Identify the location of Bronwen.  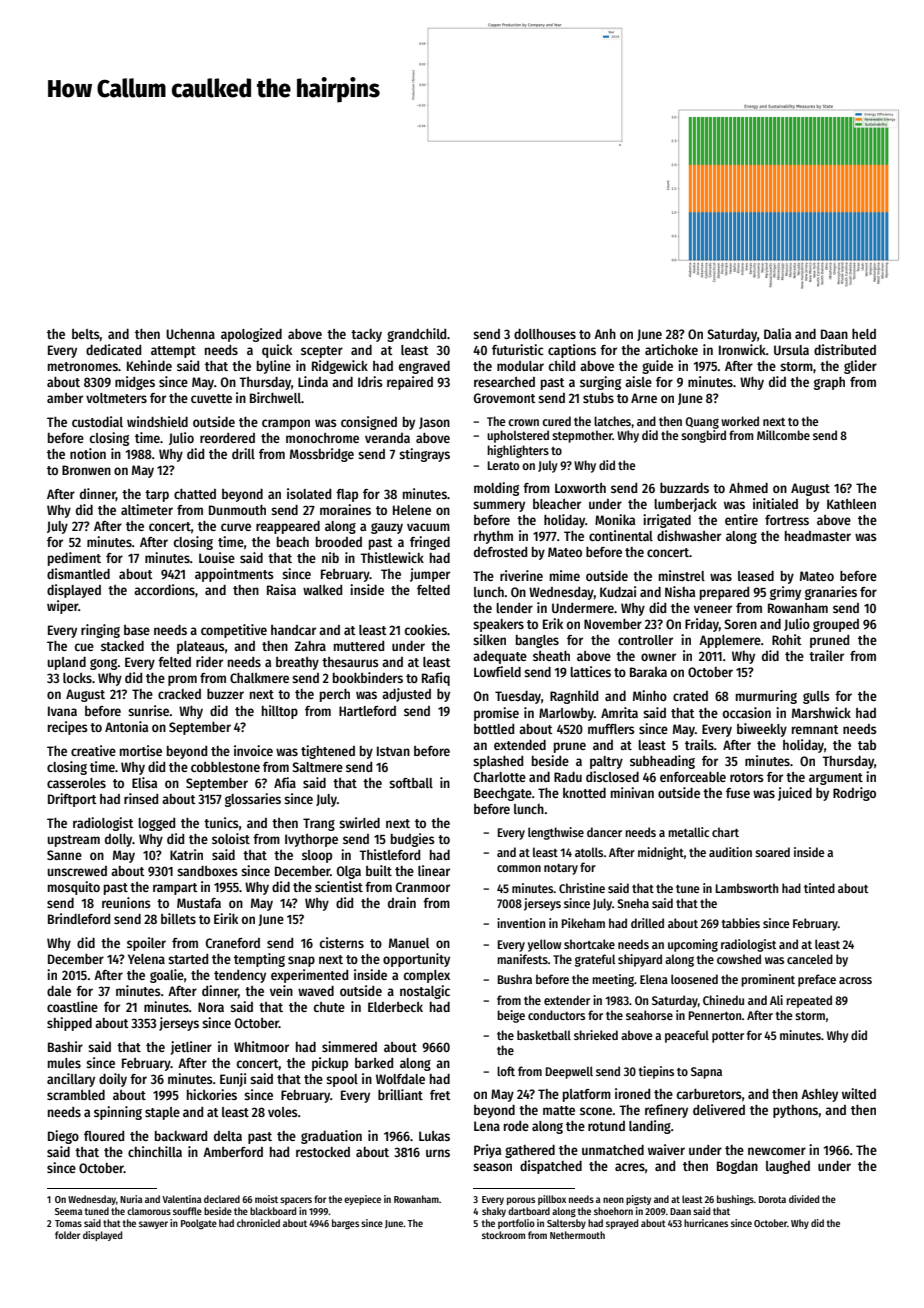
(86, 470).
